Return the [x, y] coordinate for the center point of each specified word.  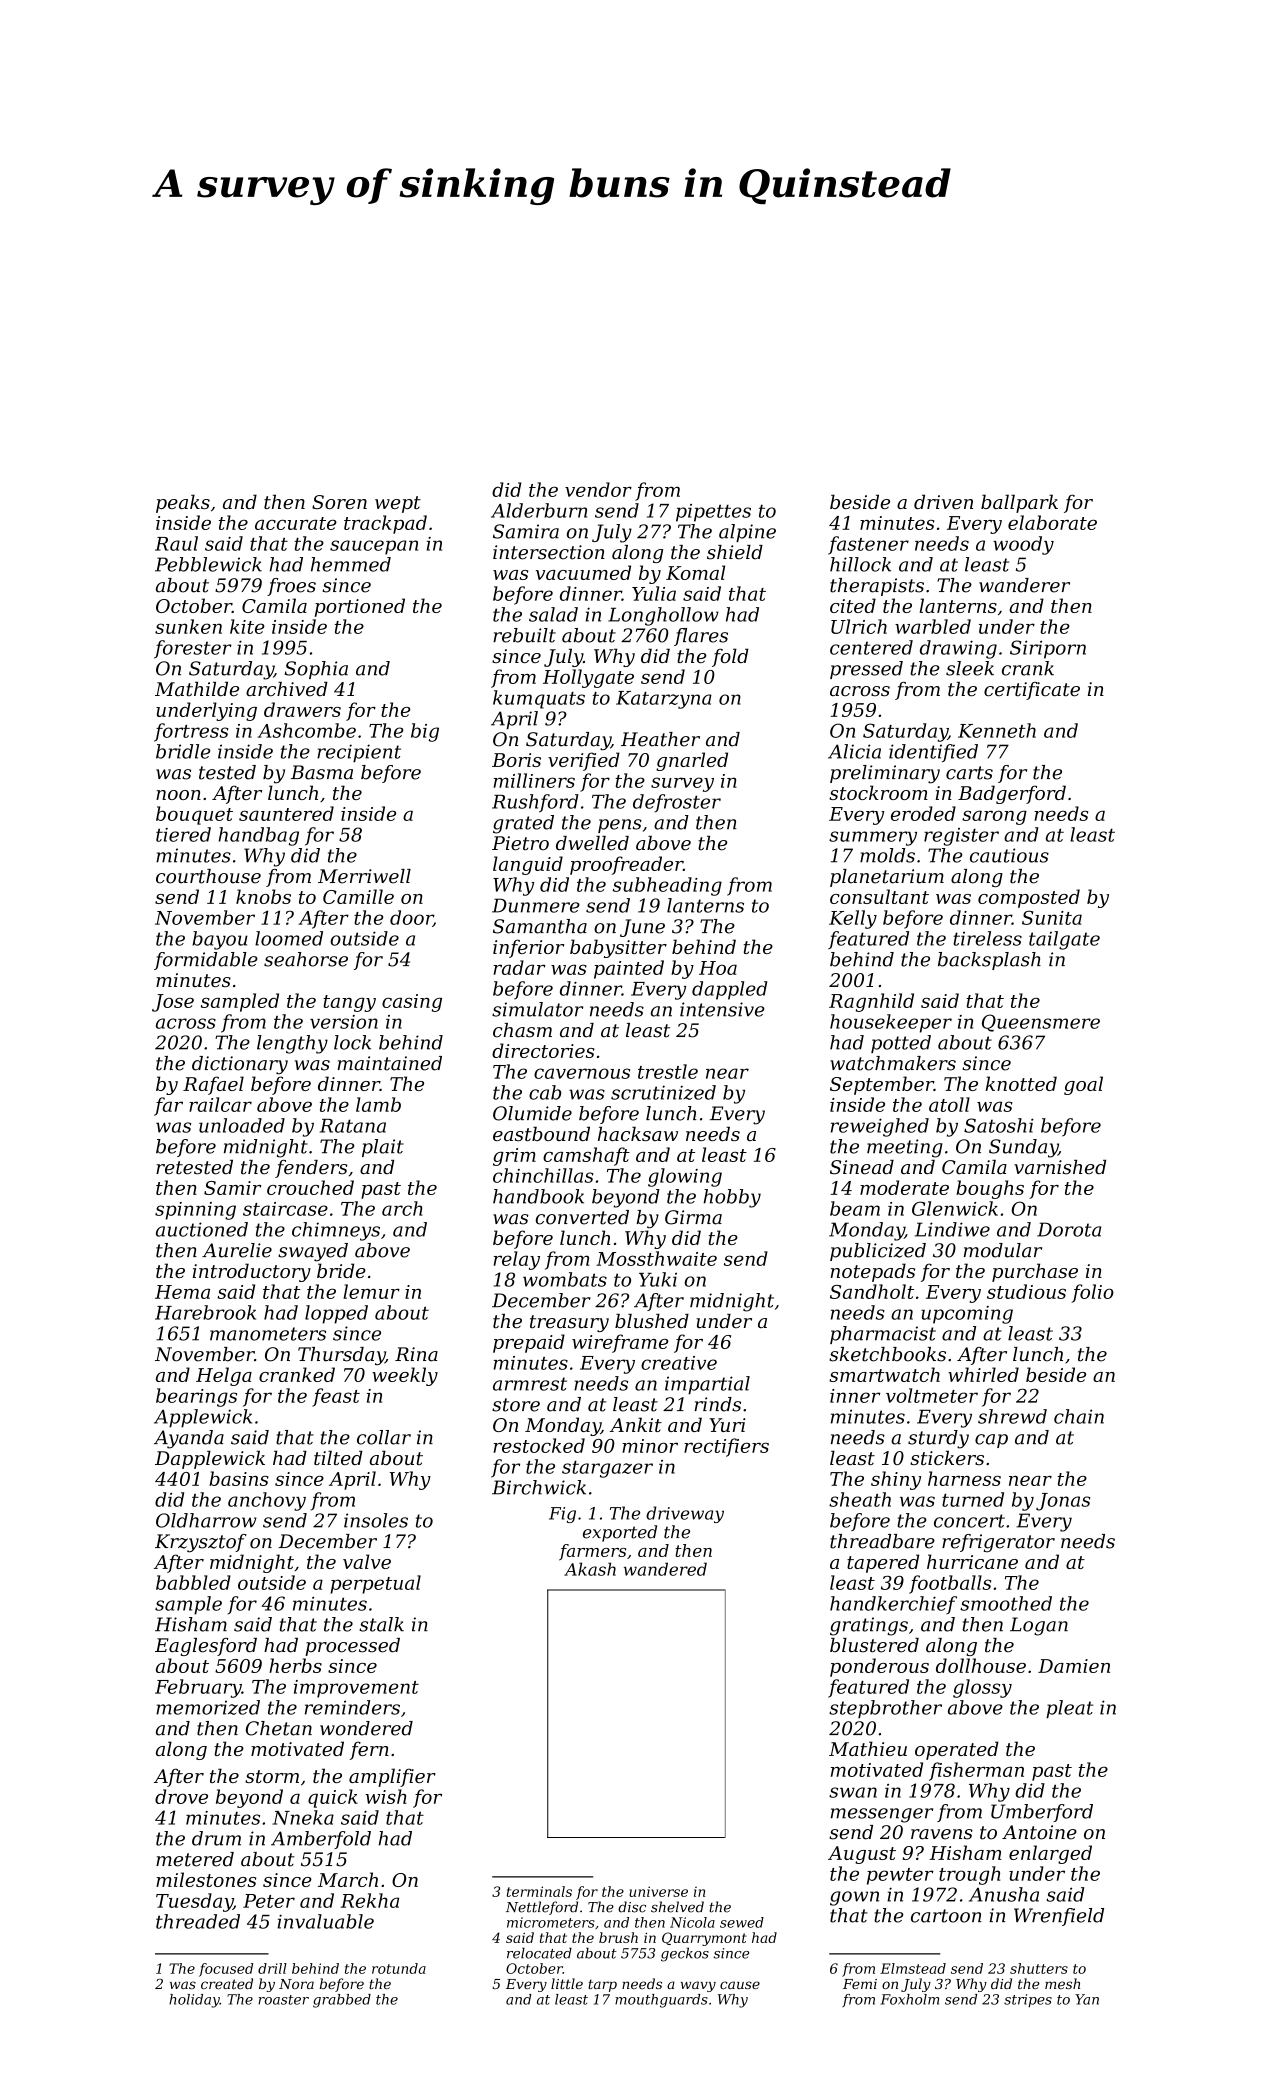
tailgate [1064, 940]
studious [1026, 1291]
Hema [182, 1292]
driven [943, 501]
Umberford [1042, 1813]
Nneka [303, 1817]
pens [620, 826]
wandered [665, 1569]
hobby [732, 1198]
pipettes [713, 513]
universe [658, 1891]
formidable [206, 961]
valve [367, 1561]
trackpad [385, 524]
